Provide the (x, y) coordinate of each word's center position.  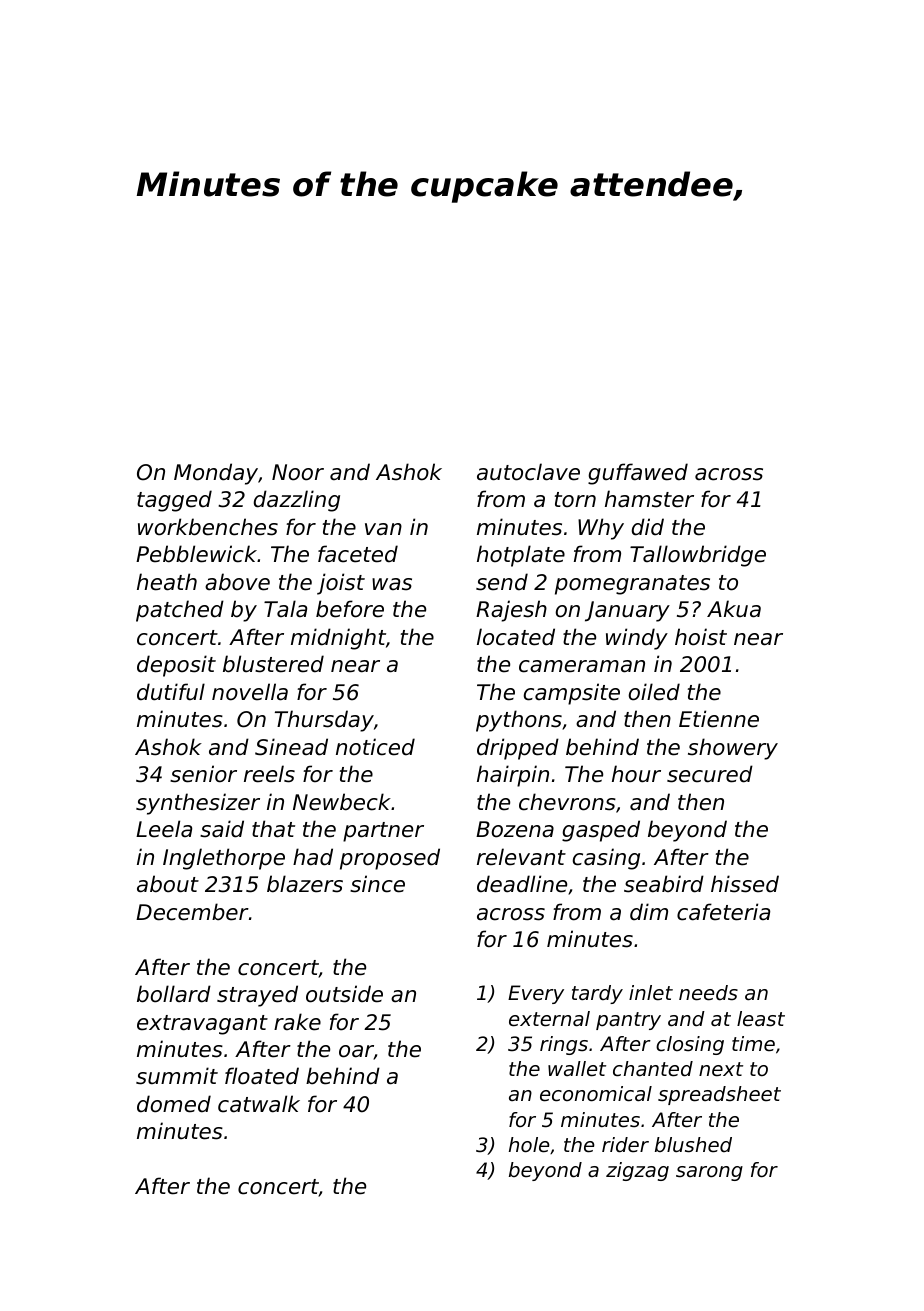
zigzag (637, 1171)
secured (710, 774)
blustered (273, 664)
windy (637, 639)
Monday (216, 474)
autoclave (528, 472)
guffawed (638, 474)
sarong (709, 1173)
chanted (653, 1069)
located (516, 637)
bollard (174, 994)
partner (383, 832)
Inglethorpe (224, 859)
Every (536, 994)
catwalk (259, 1104)
